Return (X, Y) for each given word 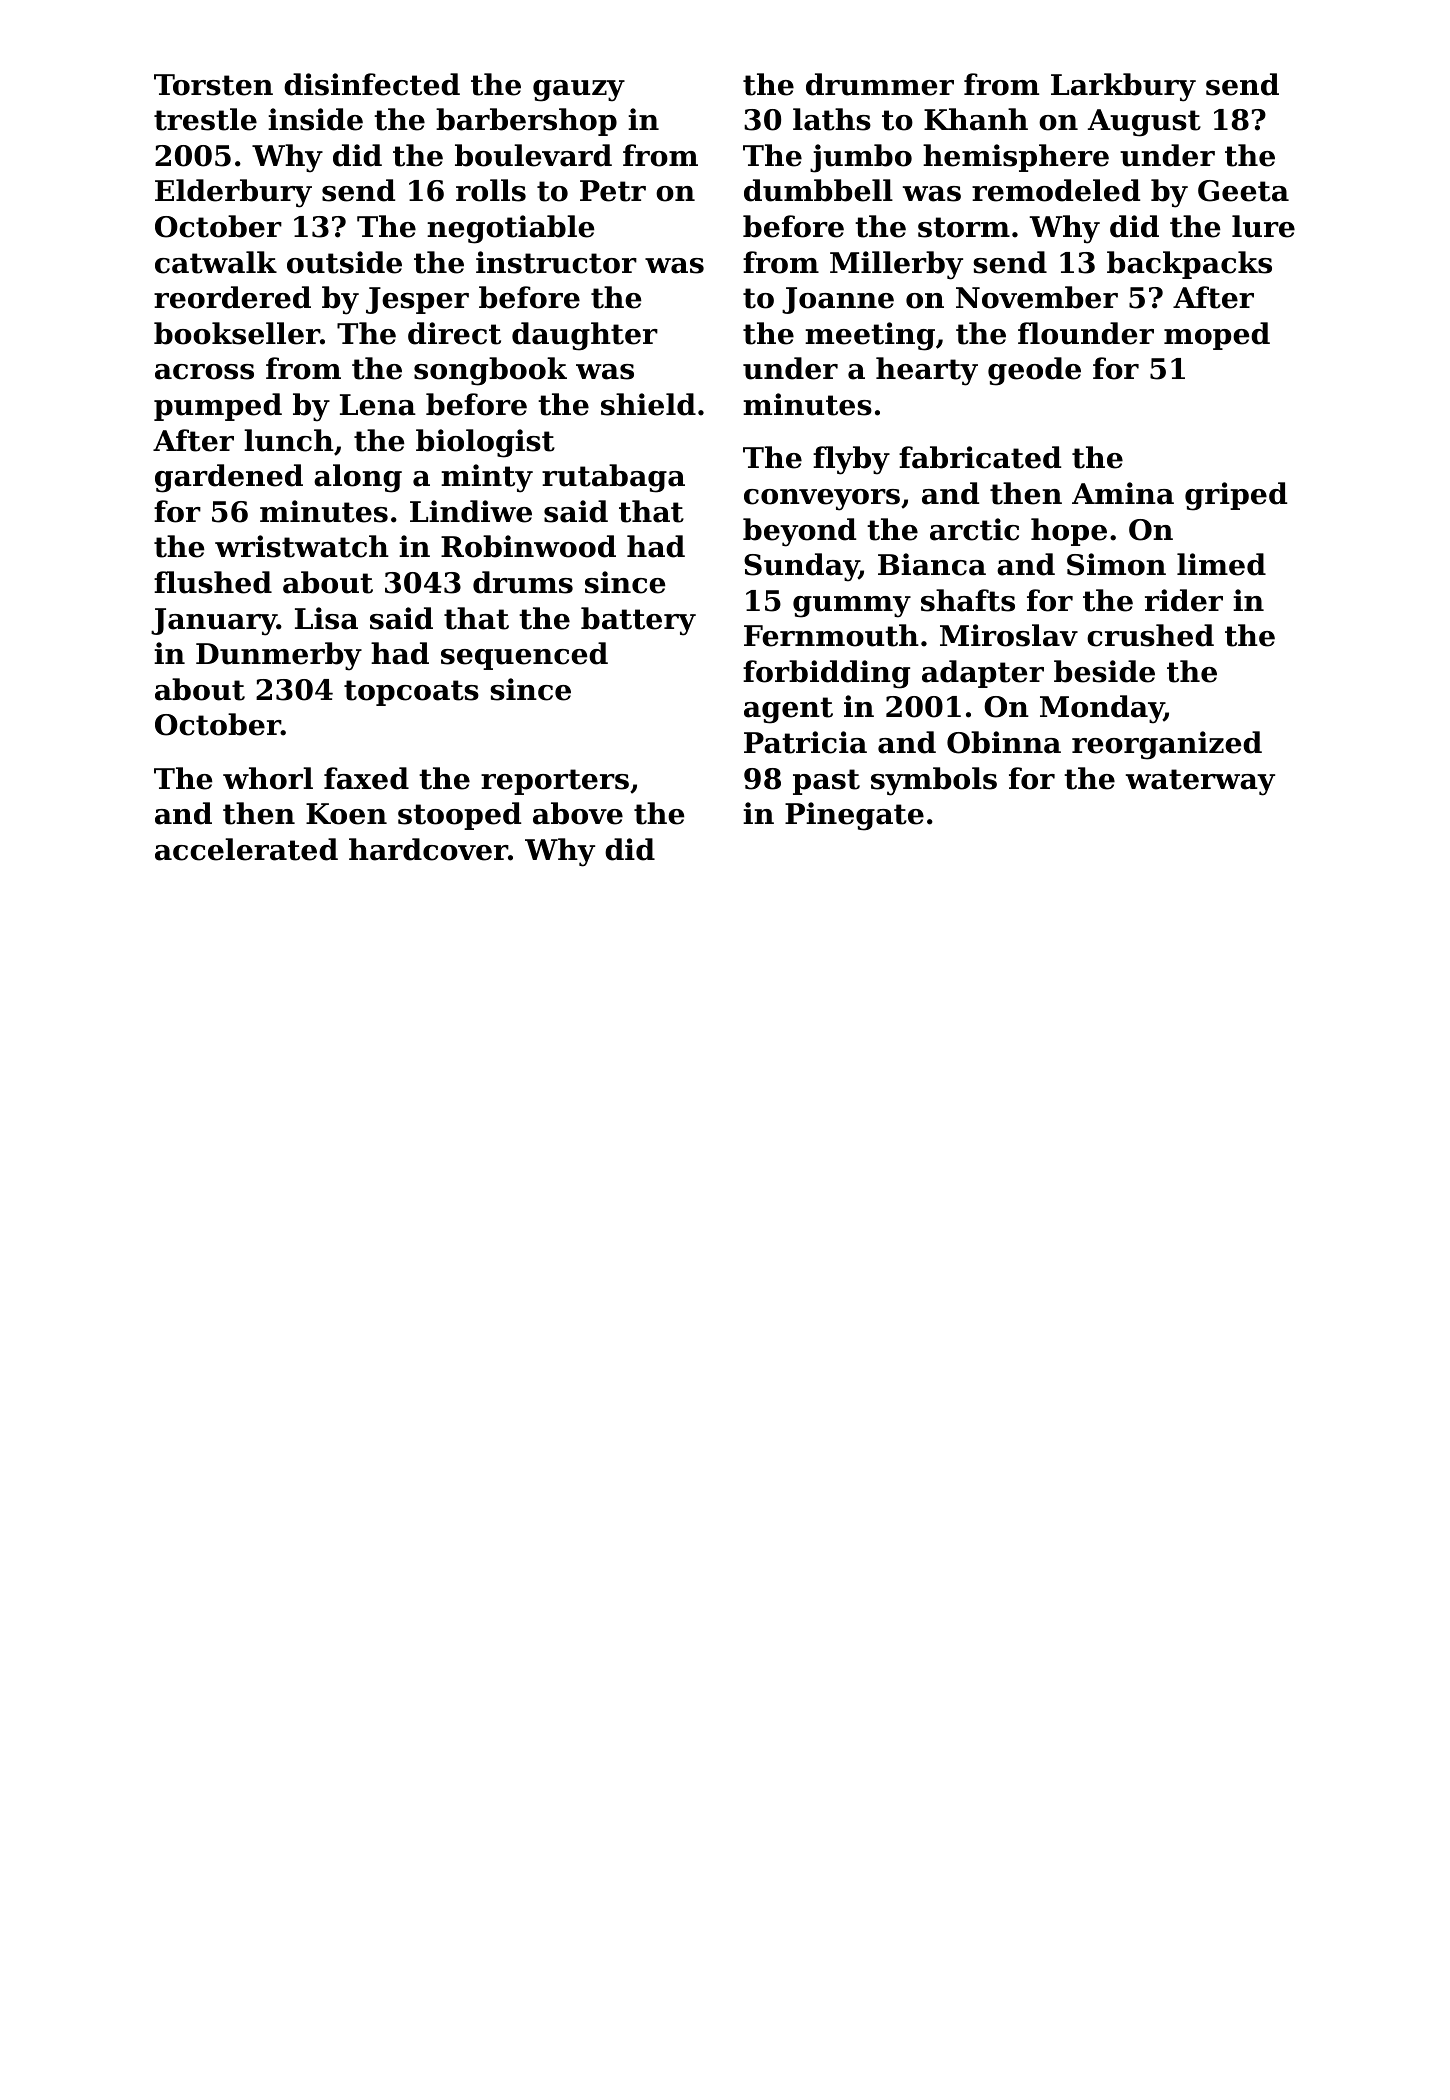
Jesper (417, 300)
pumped (218, 407)
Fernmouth (831, 635)
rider (1184, 600)
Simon (1116, 564)
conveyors (822, 500)
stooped (459, 816)
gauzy (579, 91)
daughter (585, 336)
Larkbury (1123, 87)
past (826, 782)
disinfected (372, 84)
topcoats (411, 693)
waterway (1200, 782)
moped (1217, 336)
